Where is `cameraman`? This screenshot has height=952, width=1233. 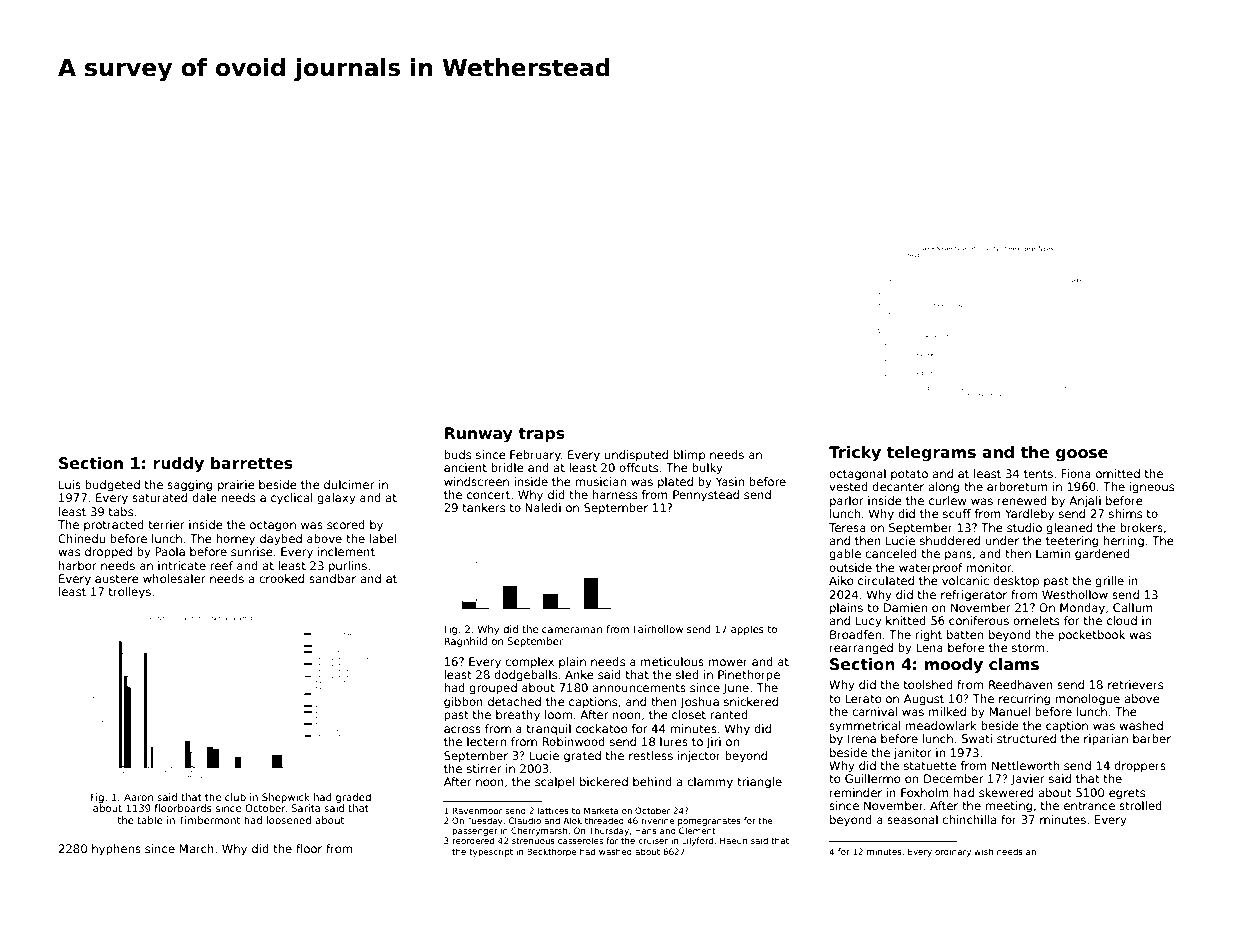 cameraman is located at coordinates (572, 630).
